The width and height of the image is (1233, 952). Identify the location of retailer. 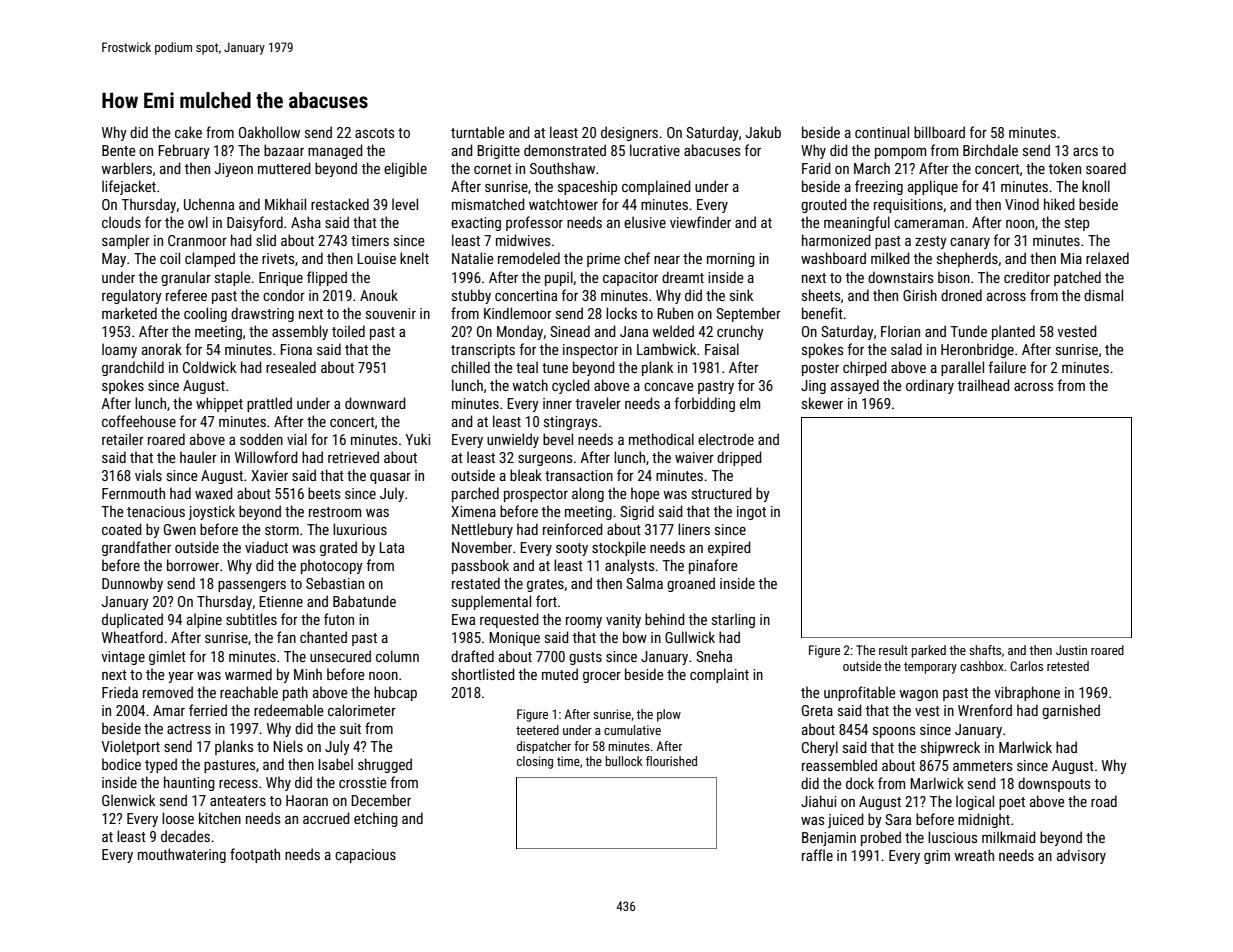
(123, 439).
